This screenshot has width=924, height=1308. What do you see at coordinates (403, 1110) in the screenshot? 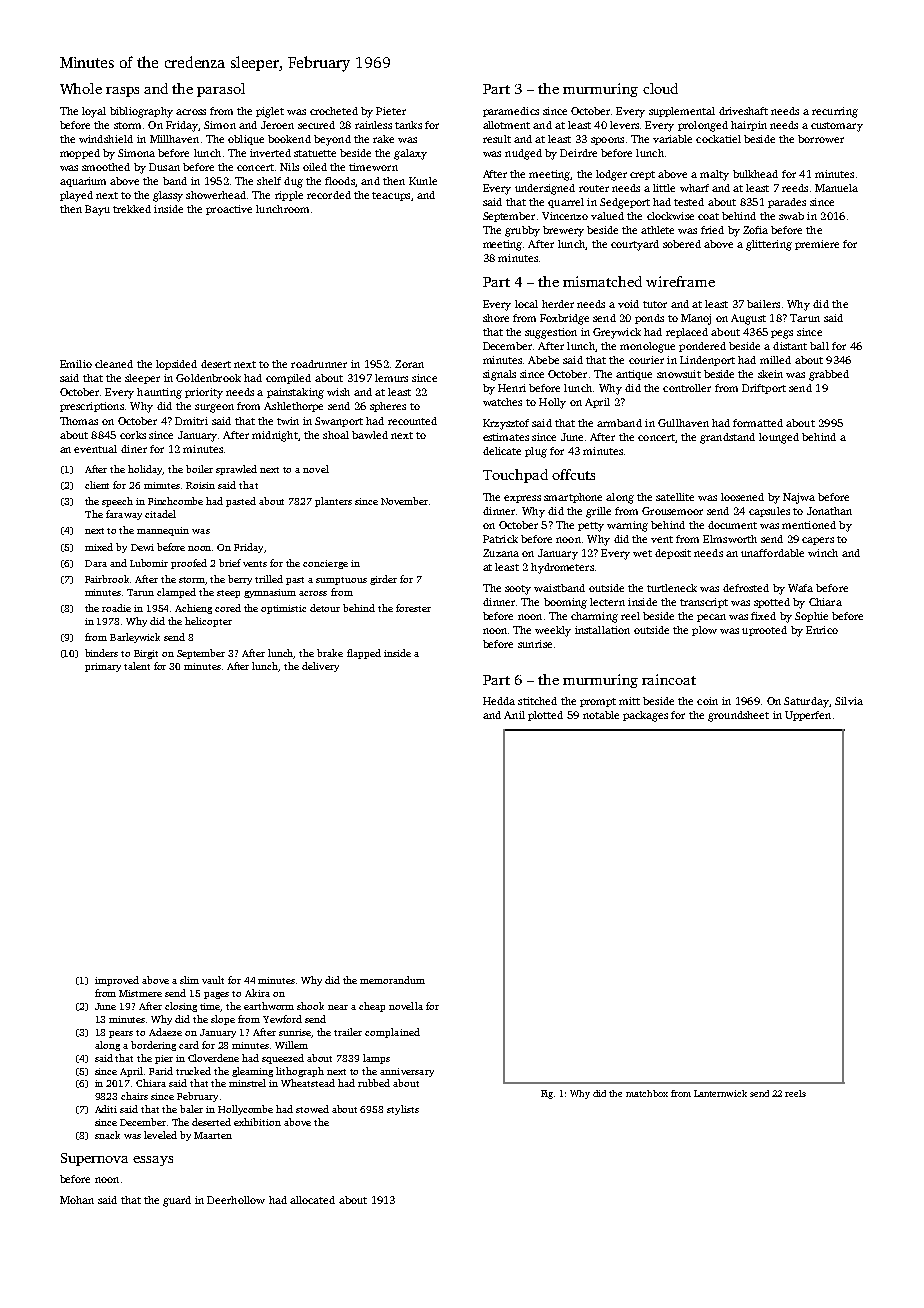
I see `stylists` at bounding box center [403, 1110].
